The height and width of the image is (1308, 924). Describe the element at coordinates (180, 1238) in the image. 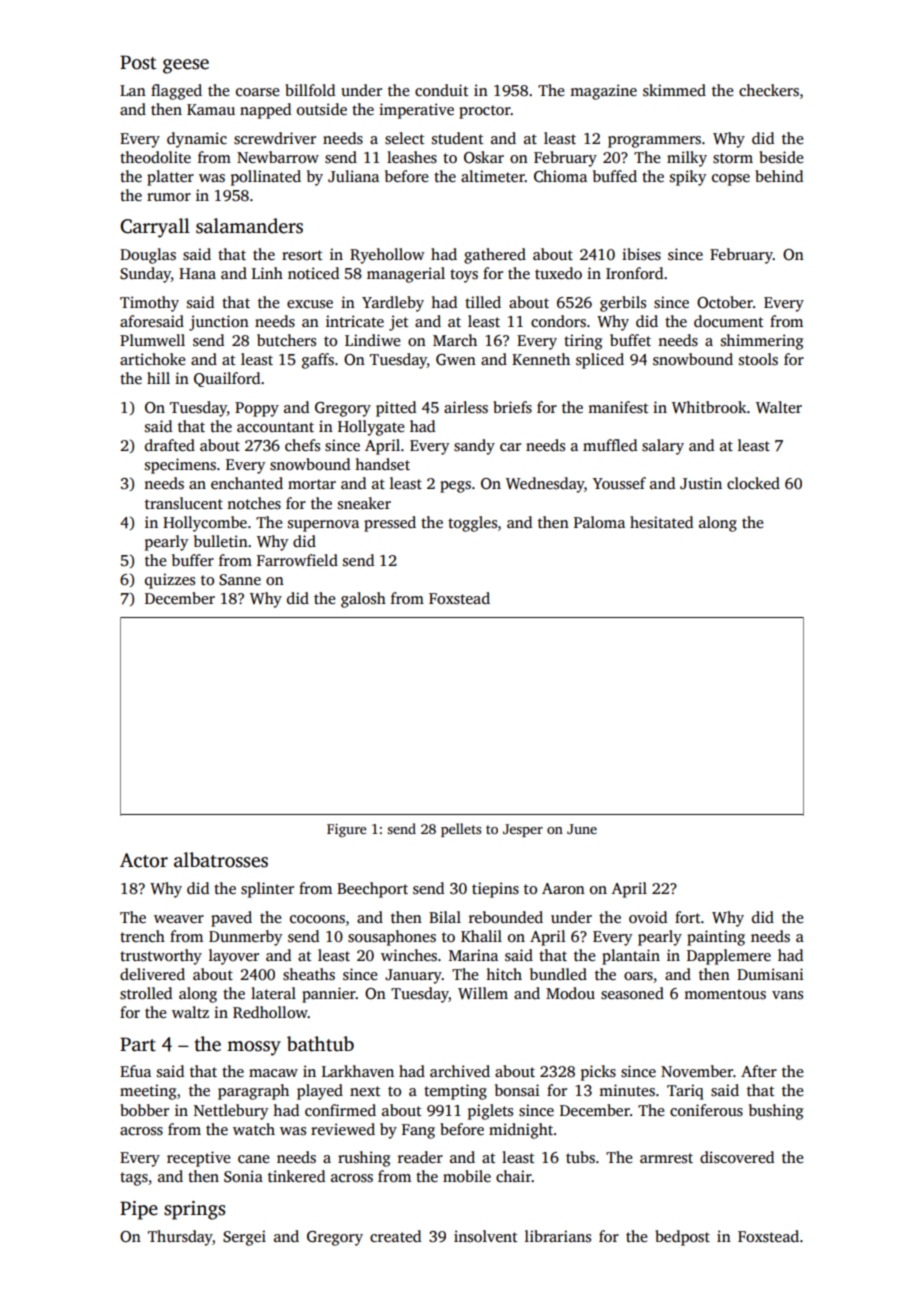

I see `Thursday` at that location.
